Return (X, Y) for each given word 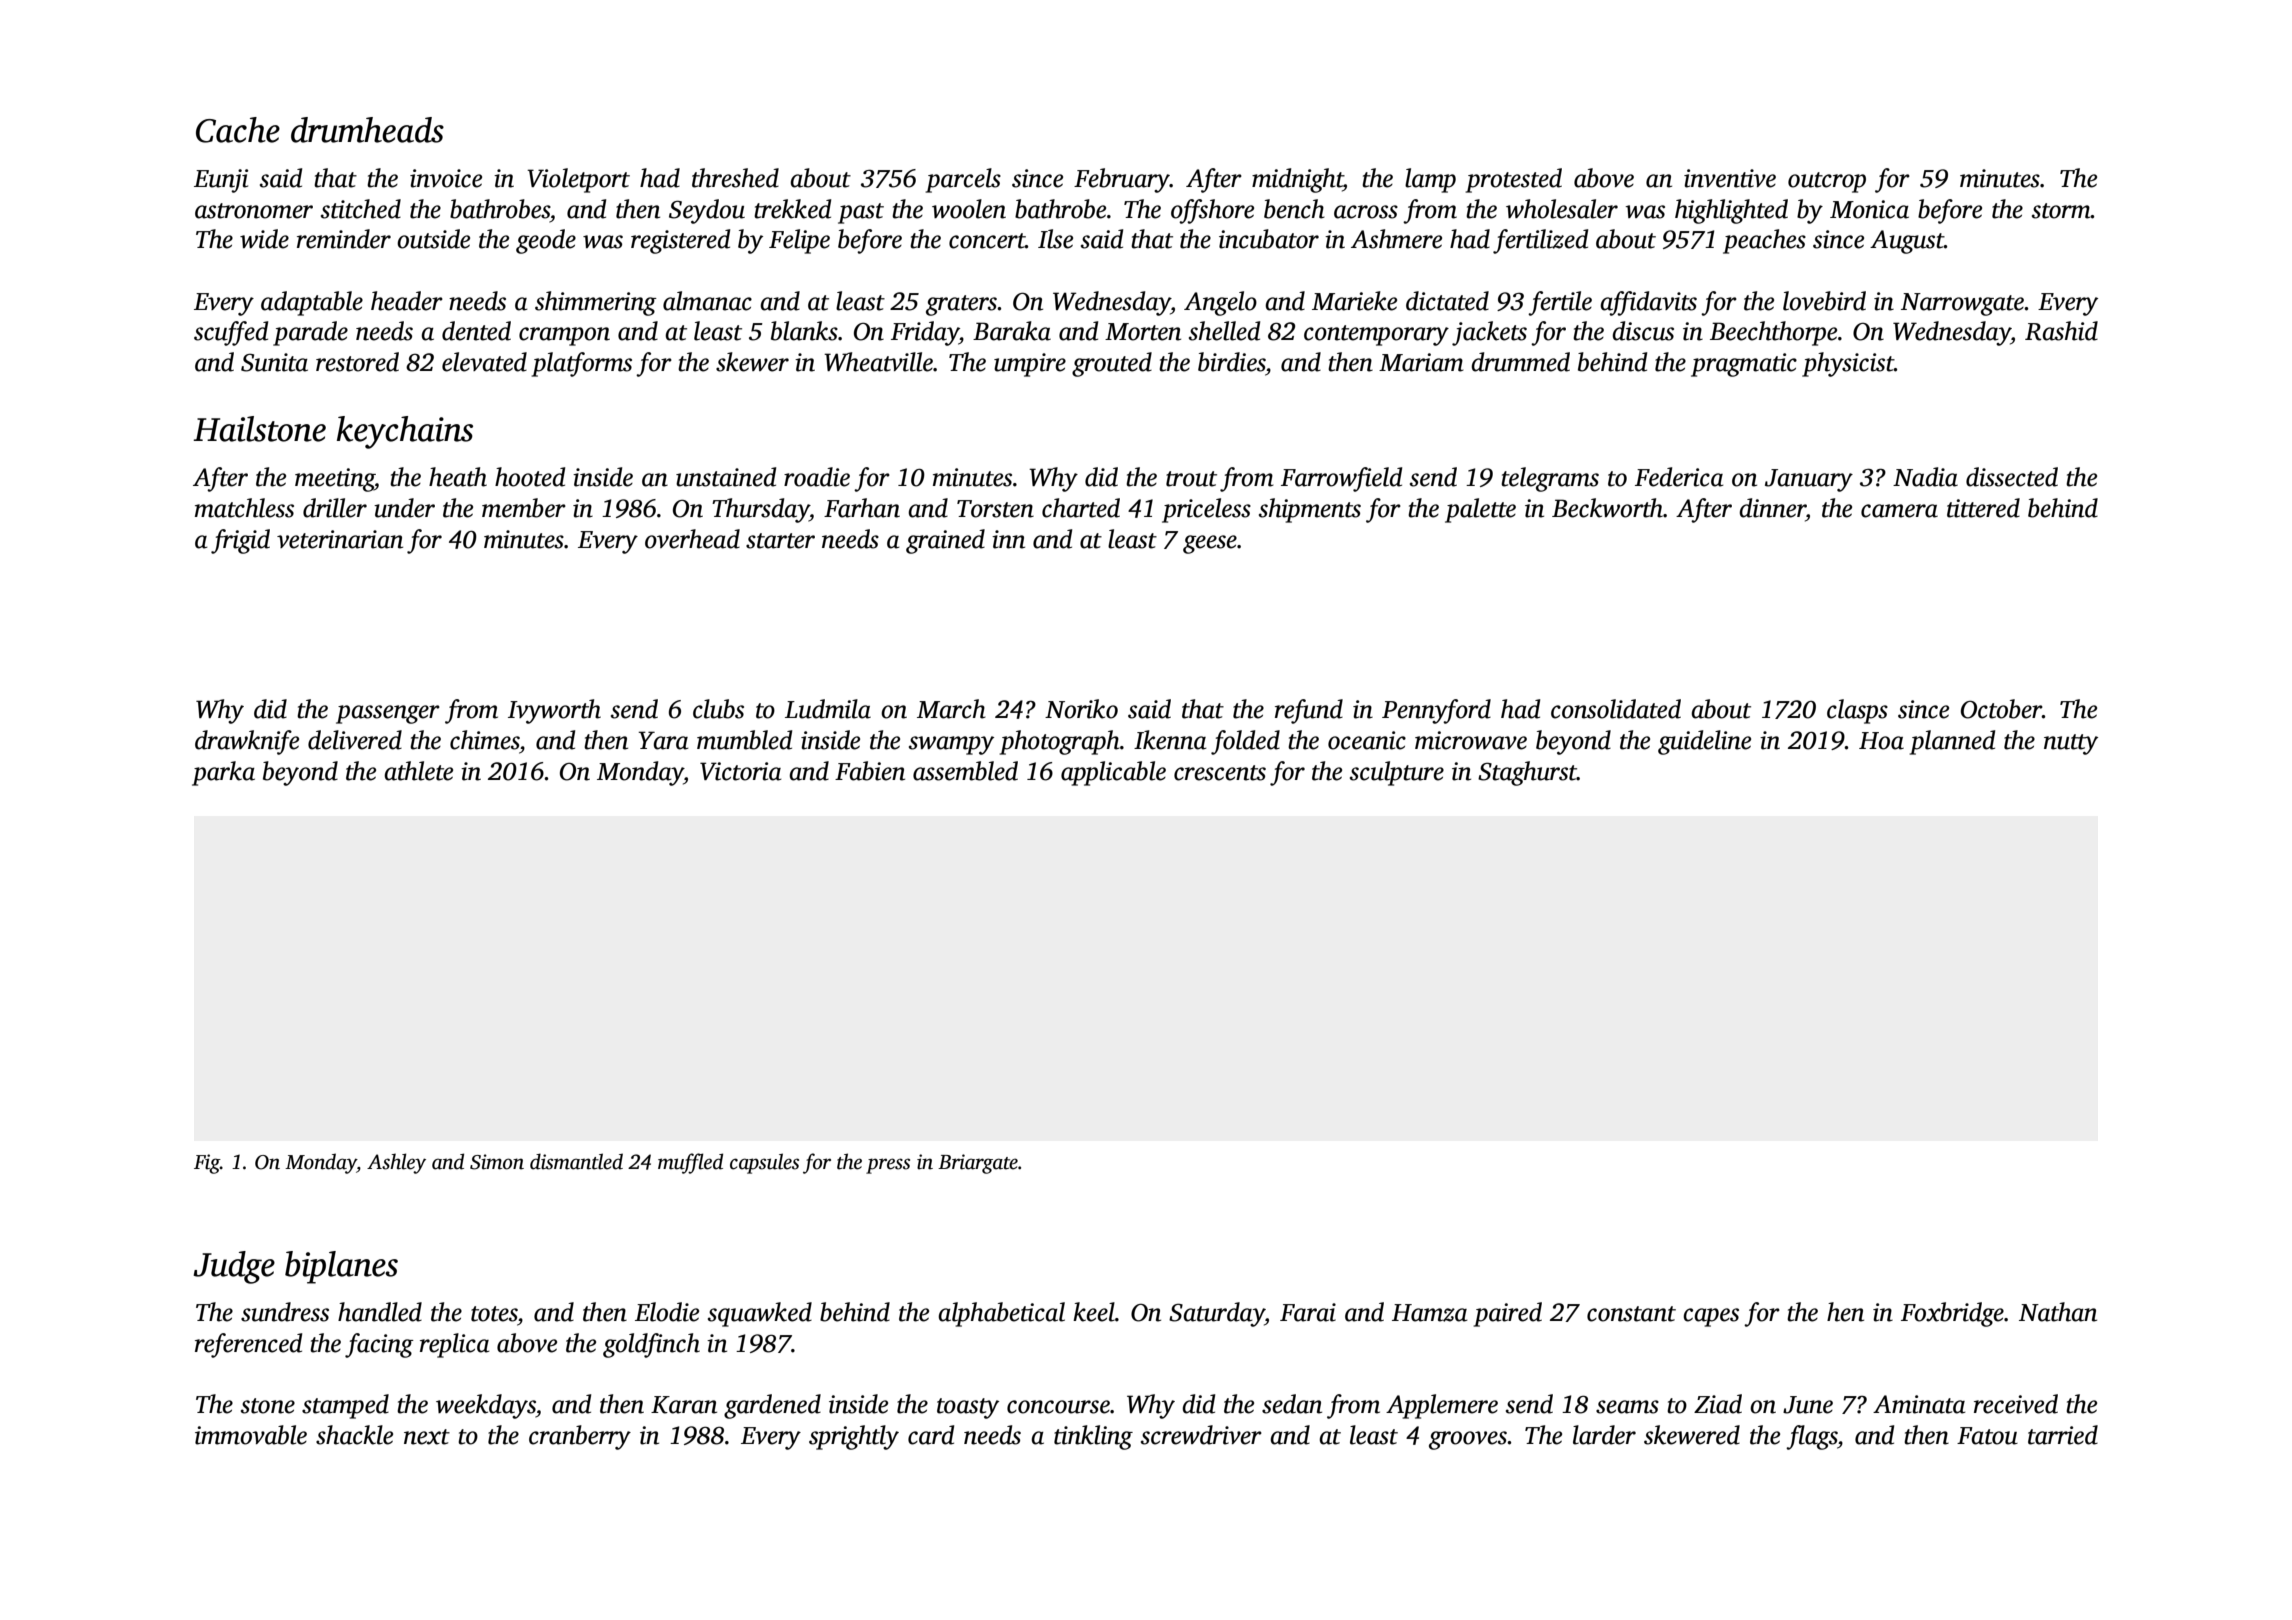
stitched (361, 209)
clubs (718, 709)
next (427, 1437)
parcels (963, 180)
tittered (1983, 508)
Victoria (741, 771)
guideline (1704, 742)
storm (2061, 211)
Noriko (1081, 709)
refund (1309, 711)
